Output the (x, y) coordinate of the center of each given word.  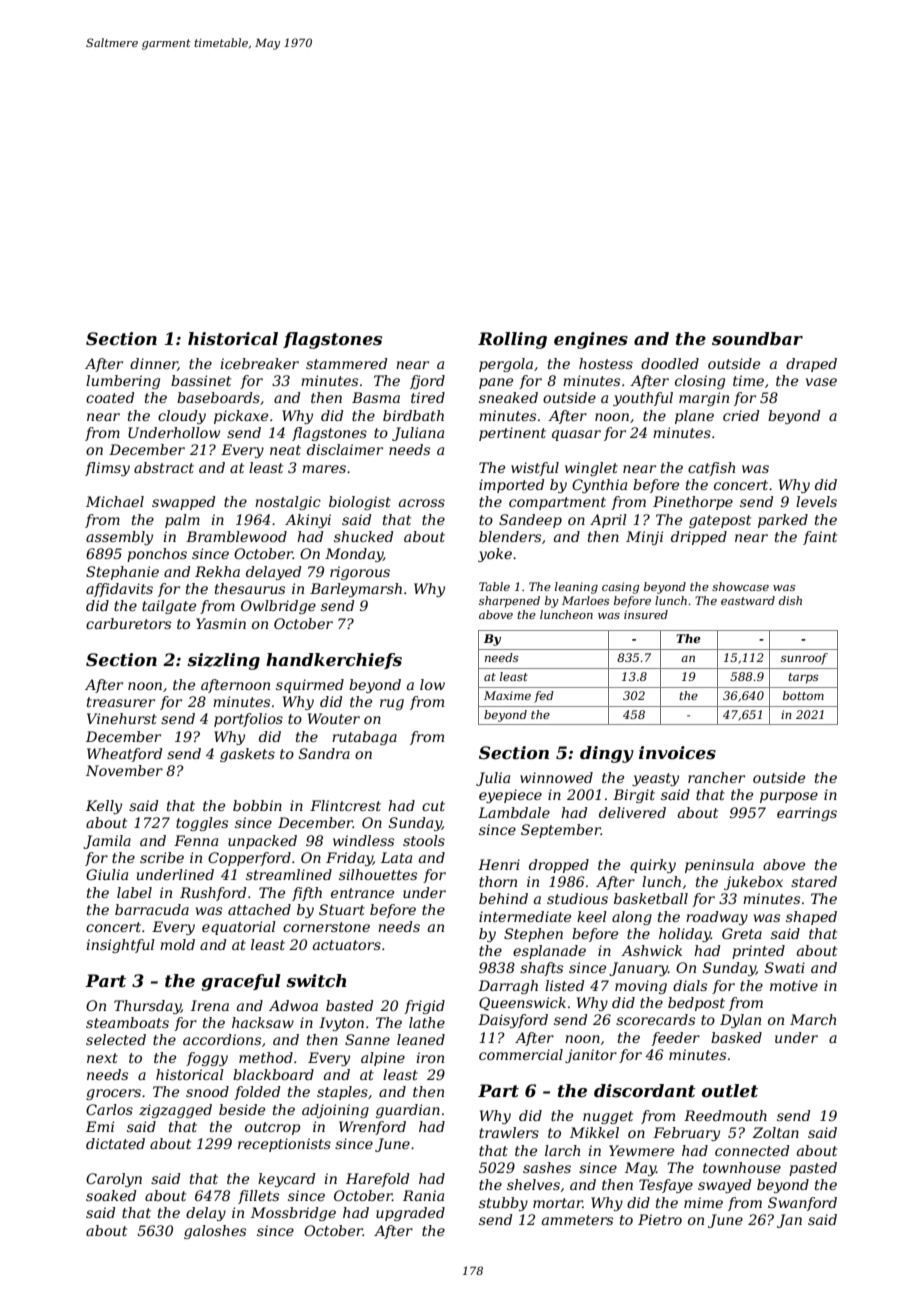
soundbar (757, 338)
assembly (119, 538)
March (813, 1019)
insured (646, 614)
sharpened (509, 602)
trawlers (509, 1132)
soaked (111, 1195)
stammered (346, 363)
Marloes (585, 600)
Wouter (334, 718)
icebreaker (259, 363)
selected (116, 1039)
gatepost (720, 521)
